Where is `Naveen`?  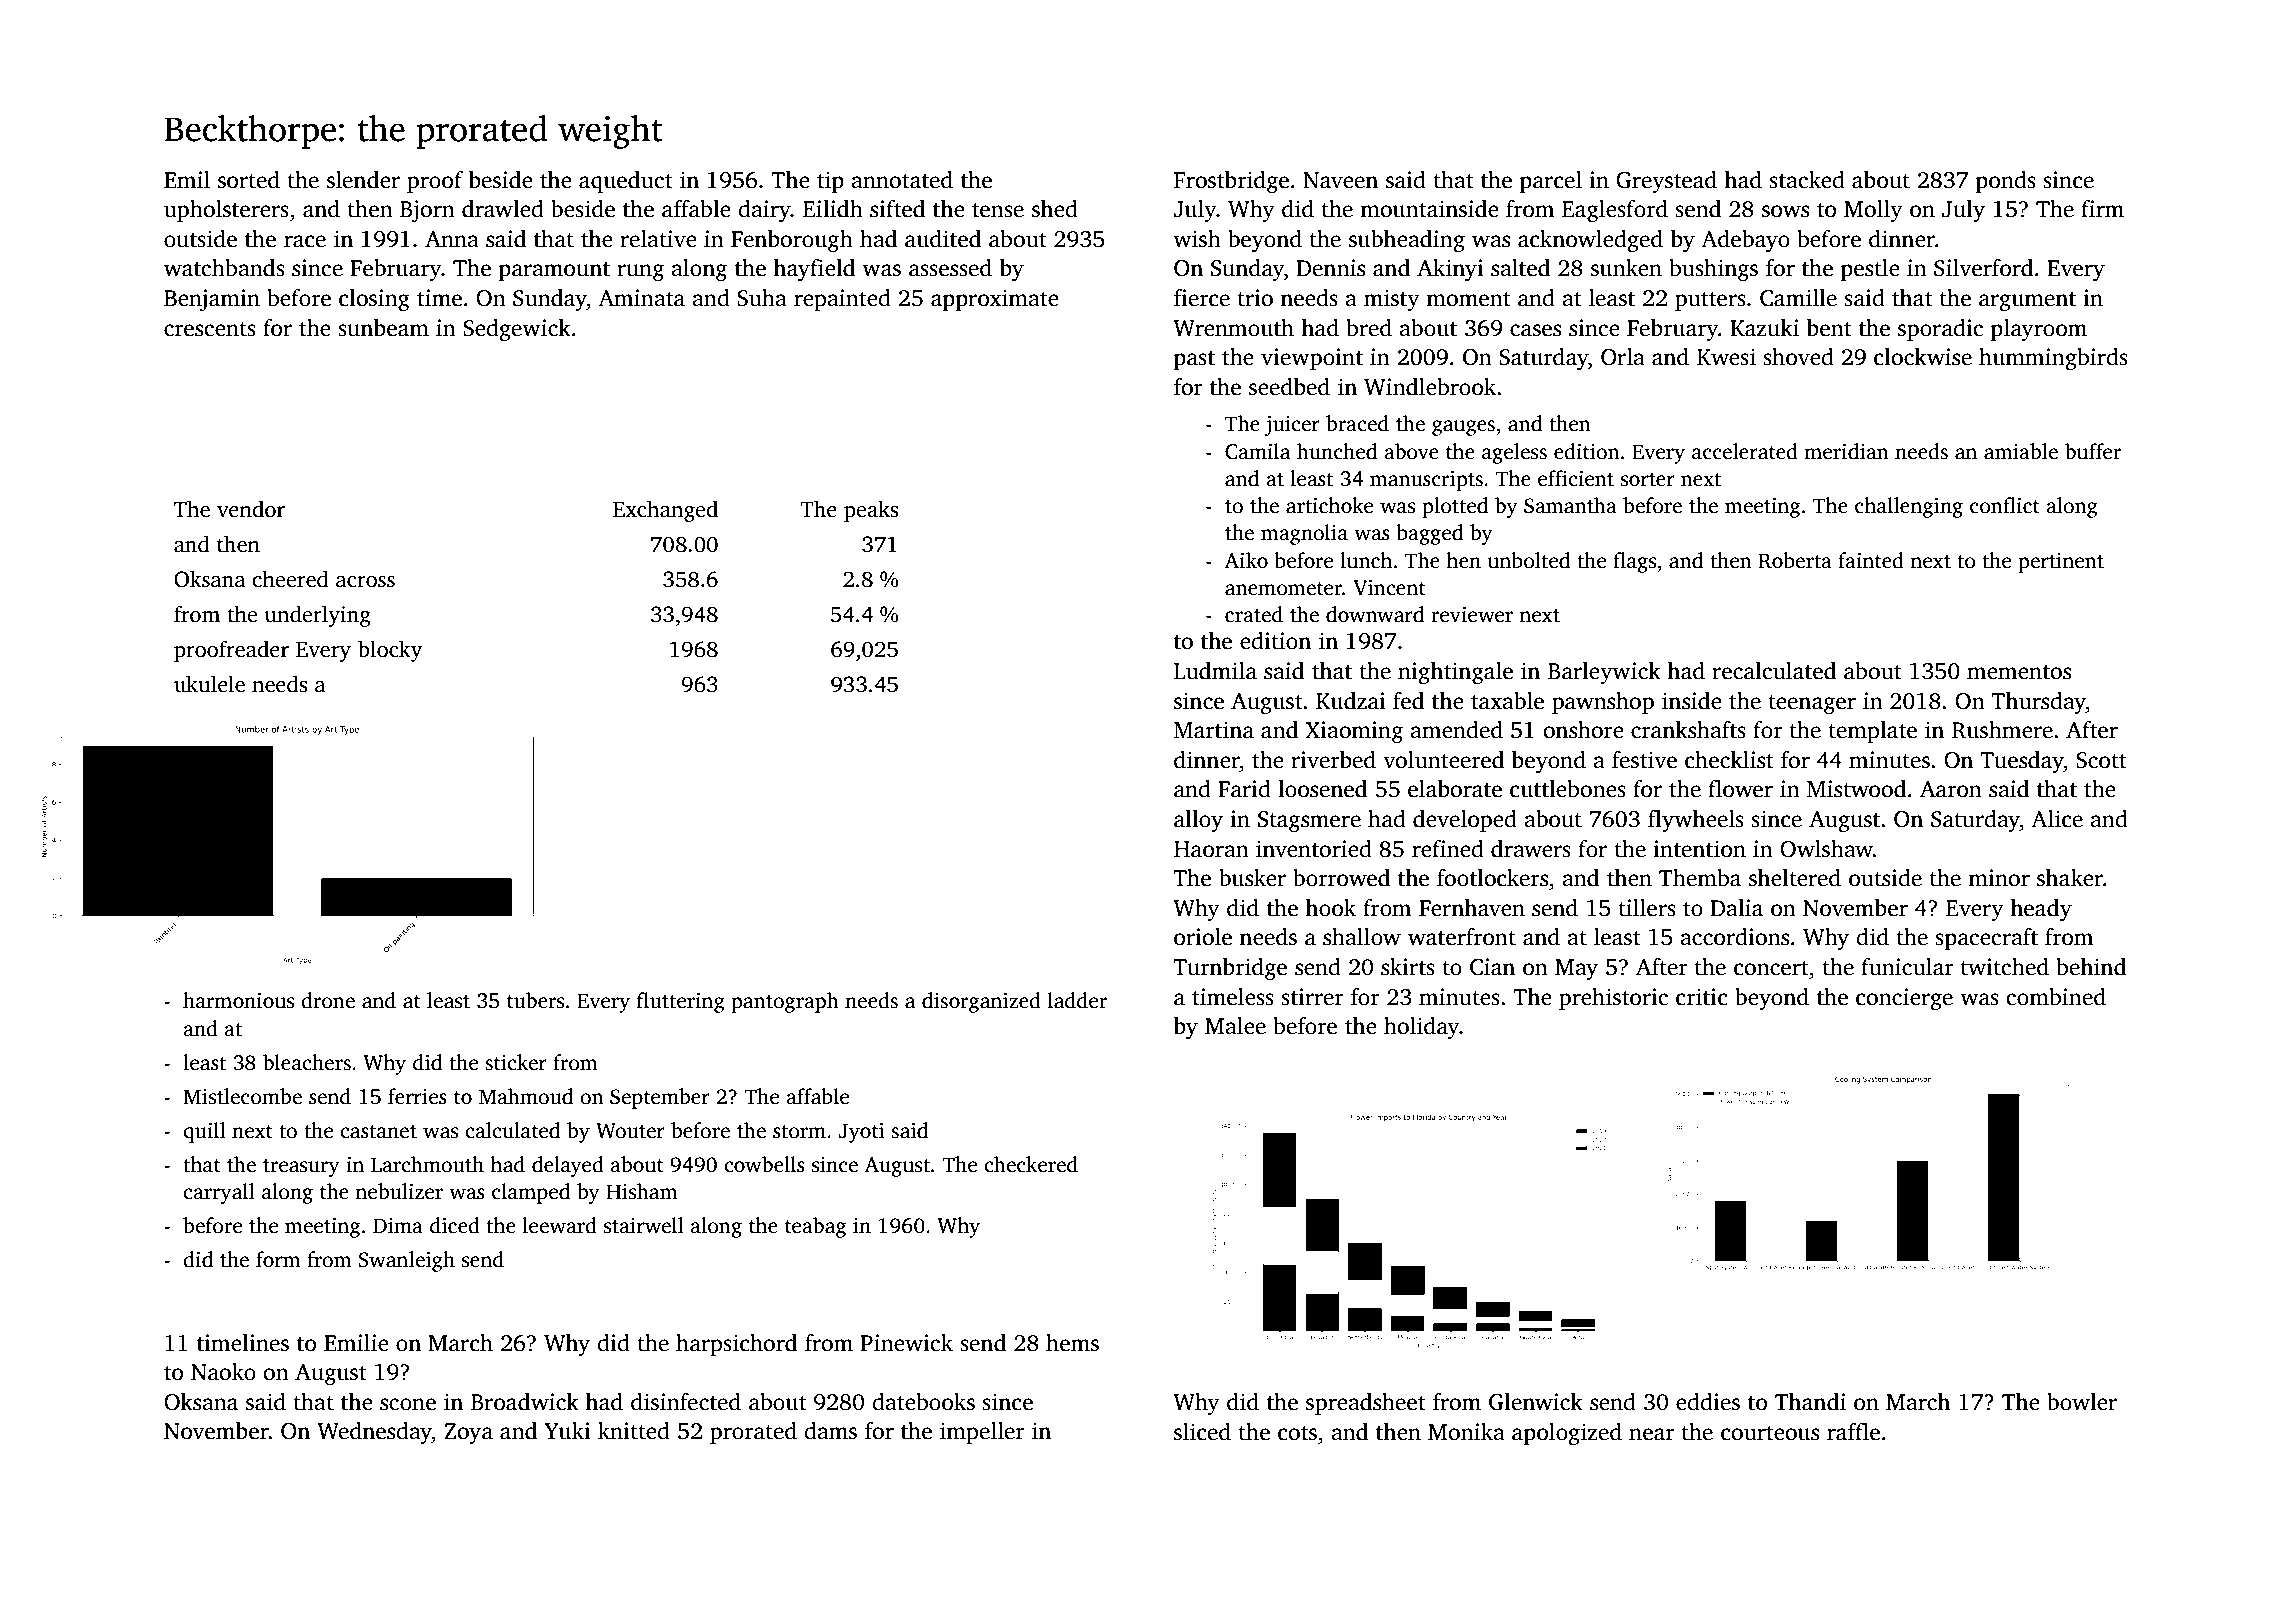 Naveen is located at coordinates (1340, 180).
